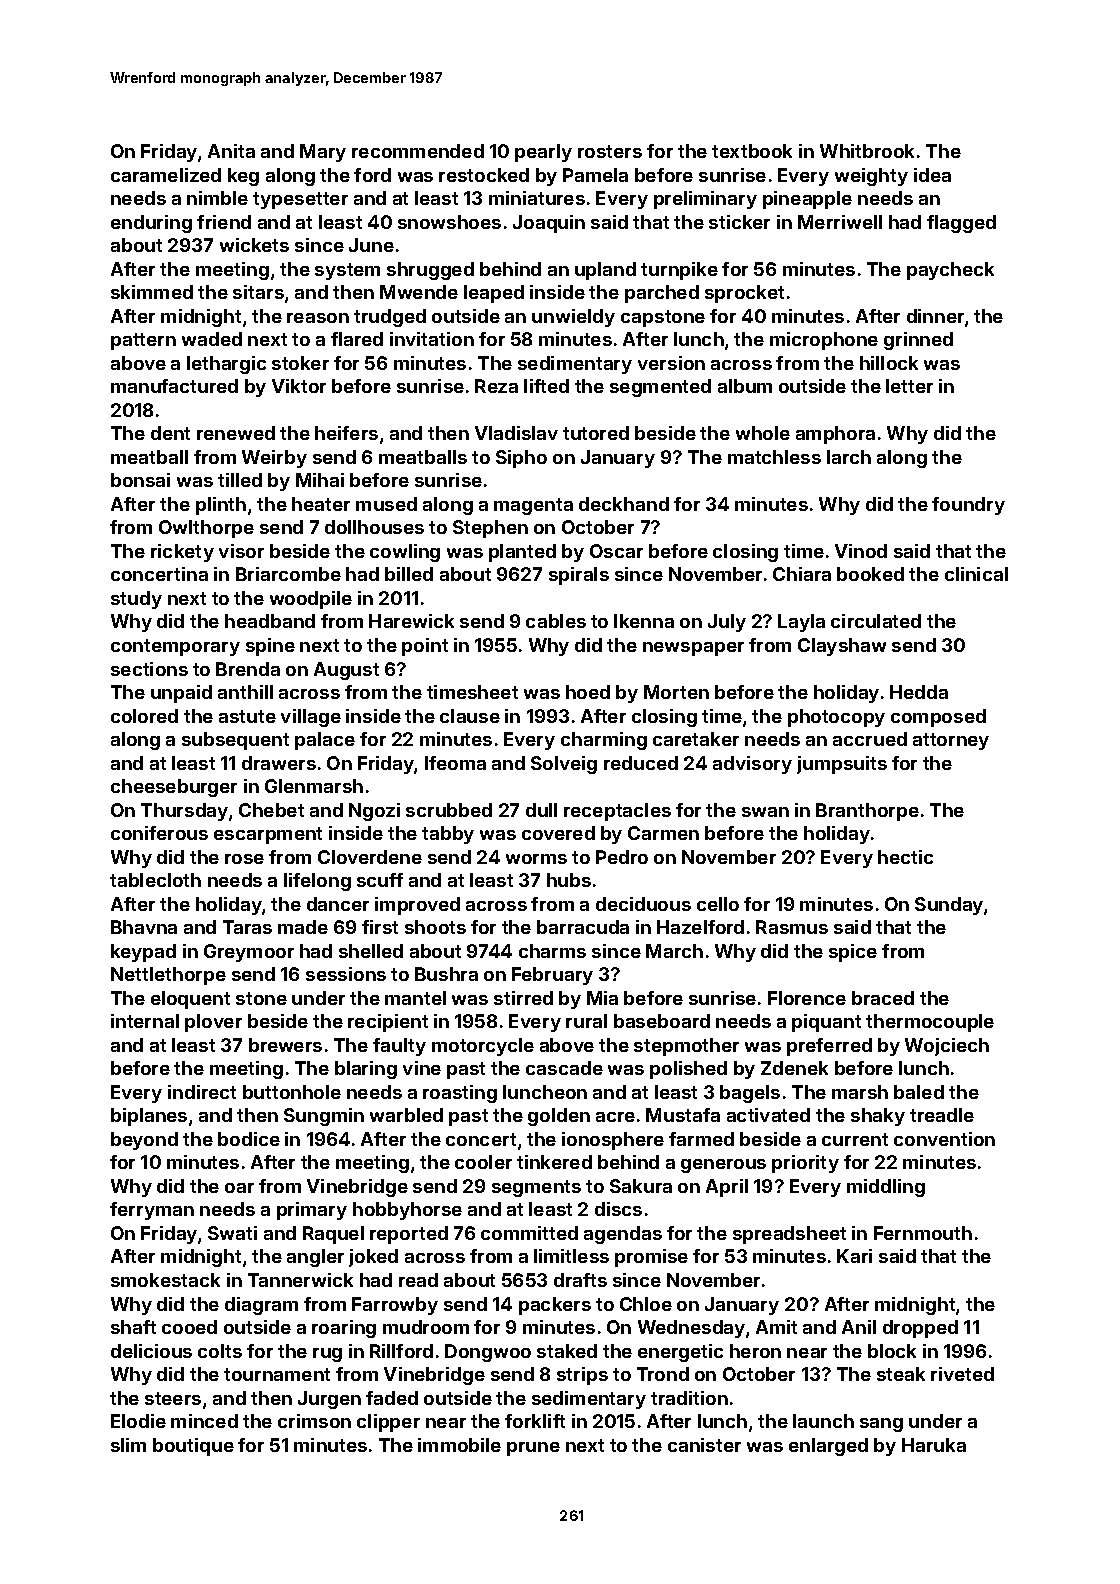  I want to click on jumpsuits, so click(842, 765).
